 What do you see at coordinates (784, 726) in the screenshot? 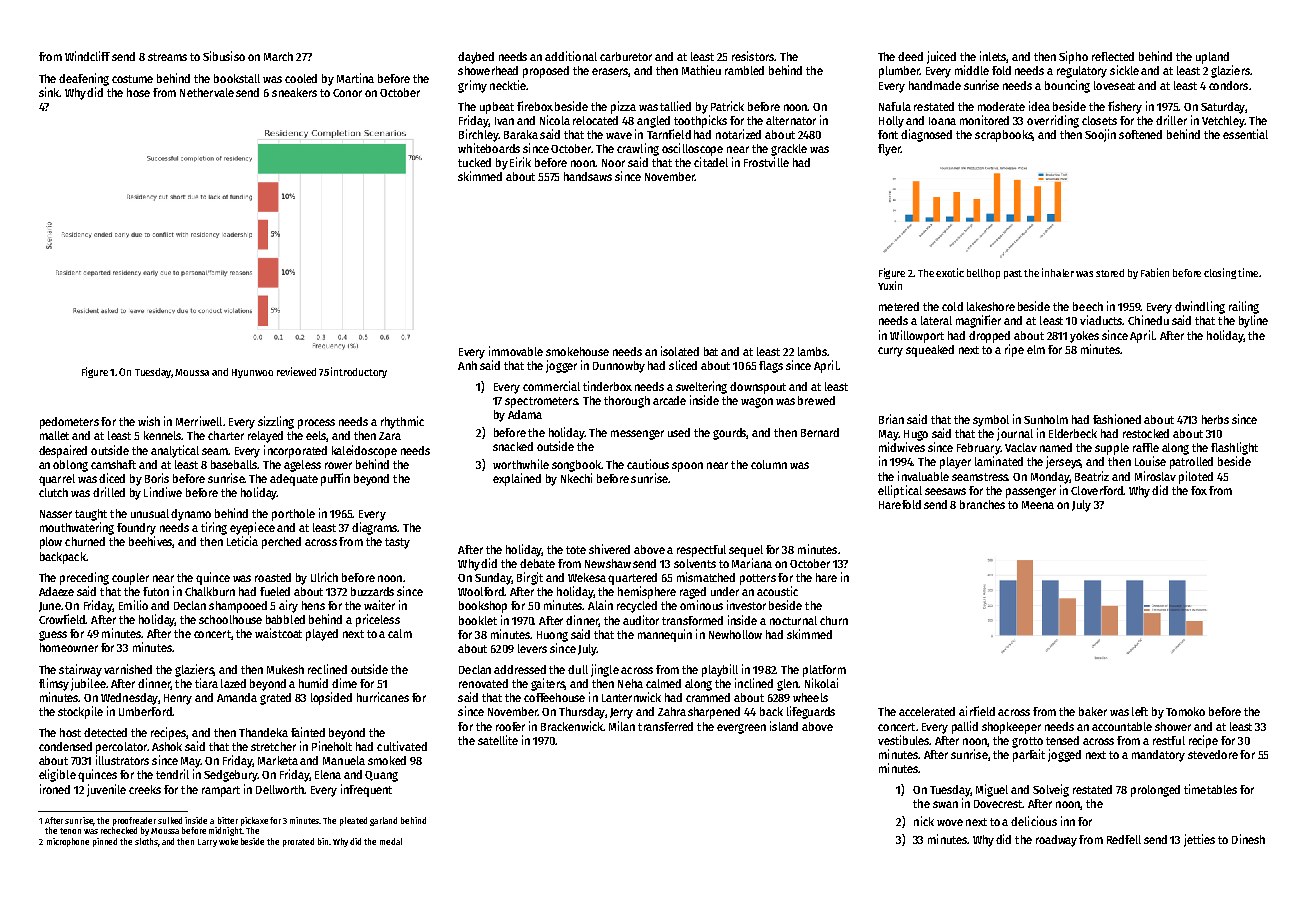
I see `island` at bounding box center [784, 726].
